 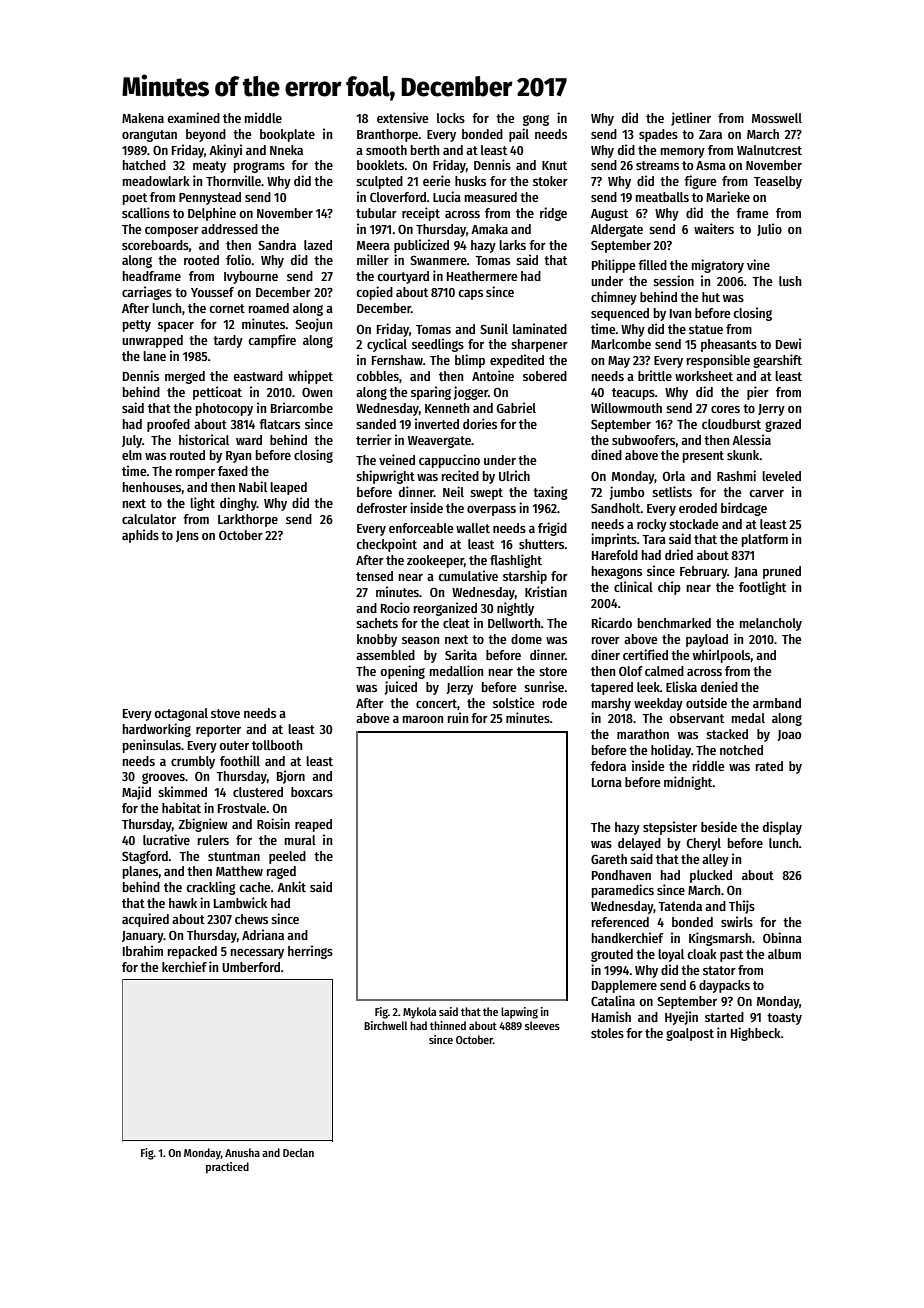 What do you see at coordinates (132, 441) in the image?
I see `July` at bounding box center [132, 441].
